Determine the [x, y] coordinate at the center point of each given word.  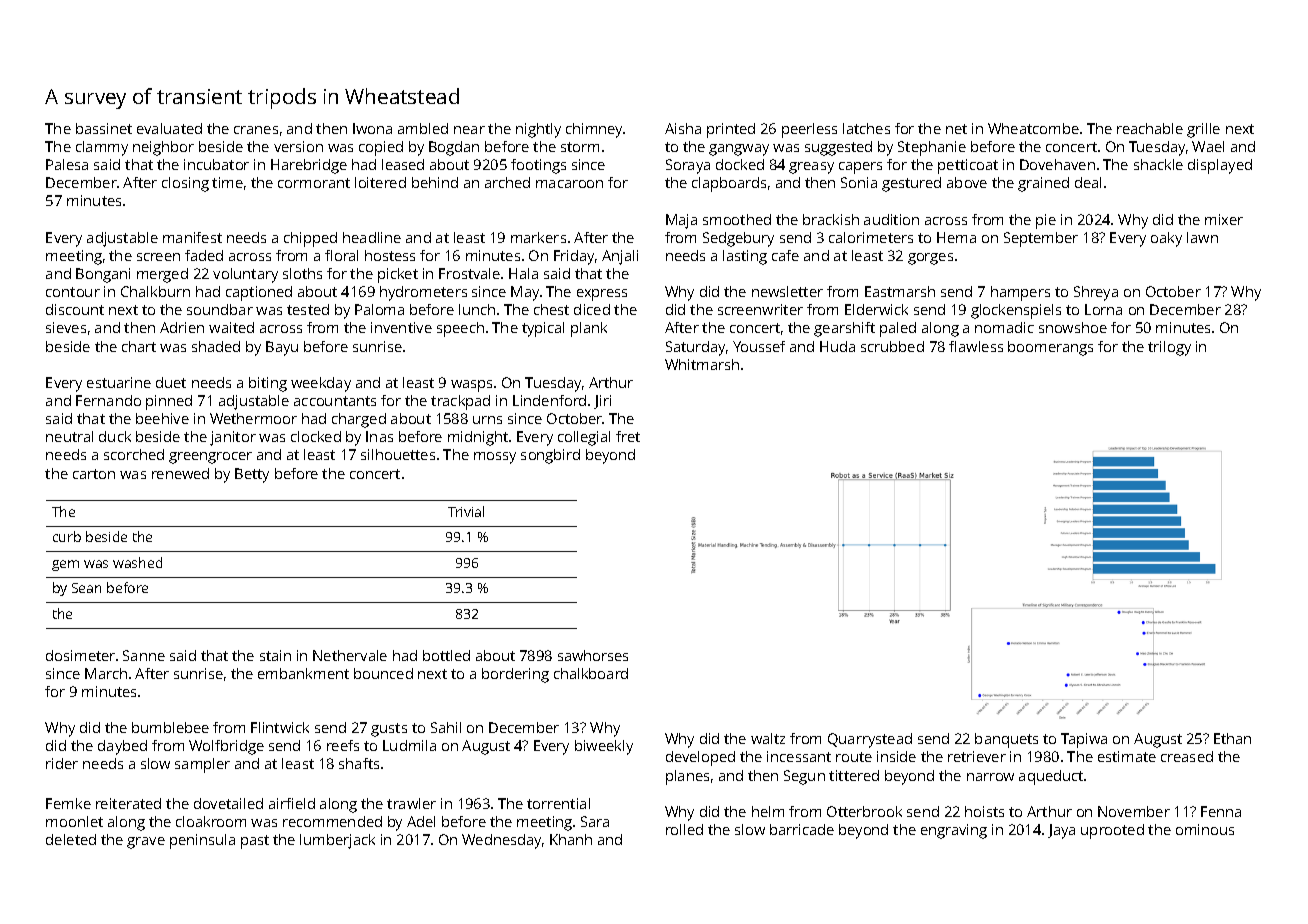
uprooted [1112, 831]
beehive [162, 418]
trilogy [1169, 348]
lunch [477, 309]
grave [146, 843]
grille [1203, 130]
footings [538, 166]
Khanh [571, 839]
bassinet [104, 128]
